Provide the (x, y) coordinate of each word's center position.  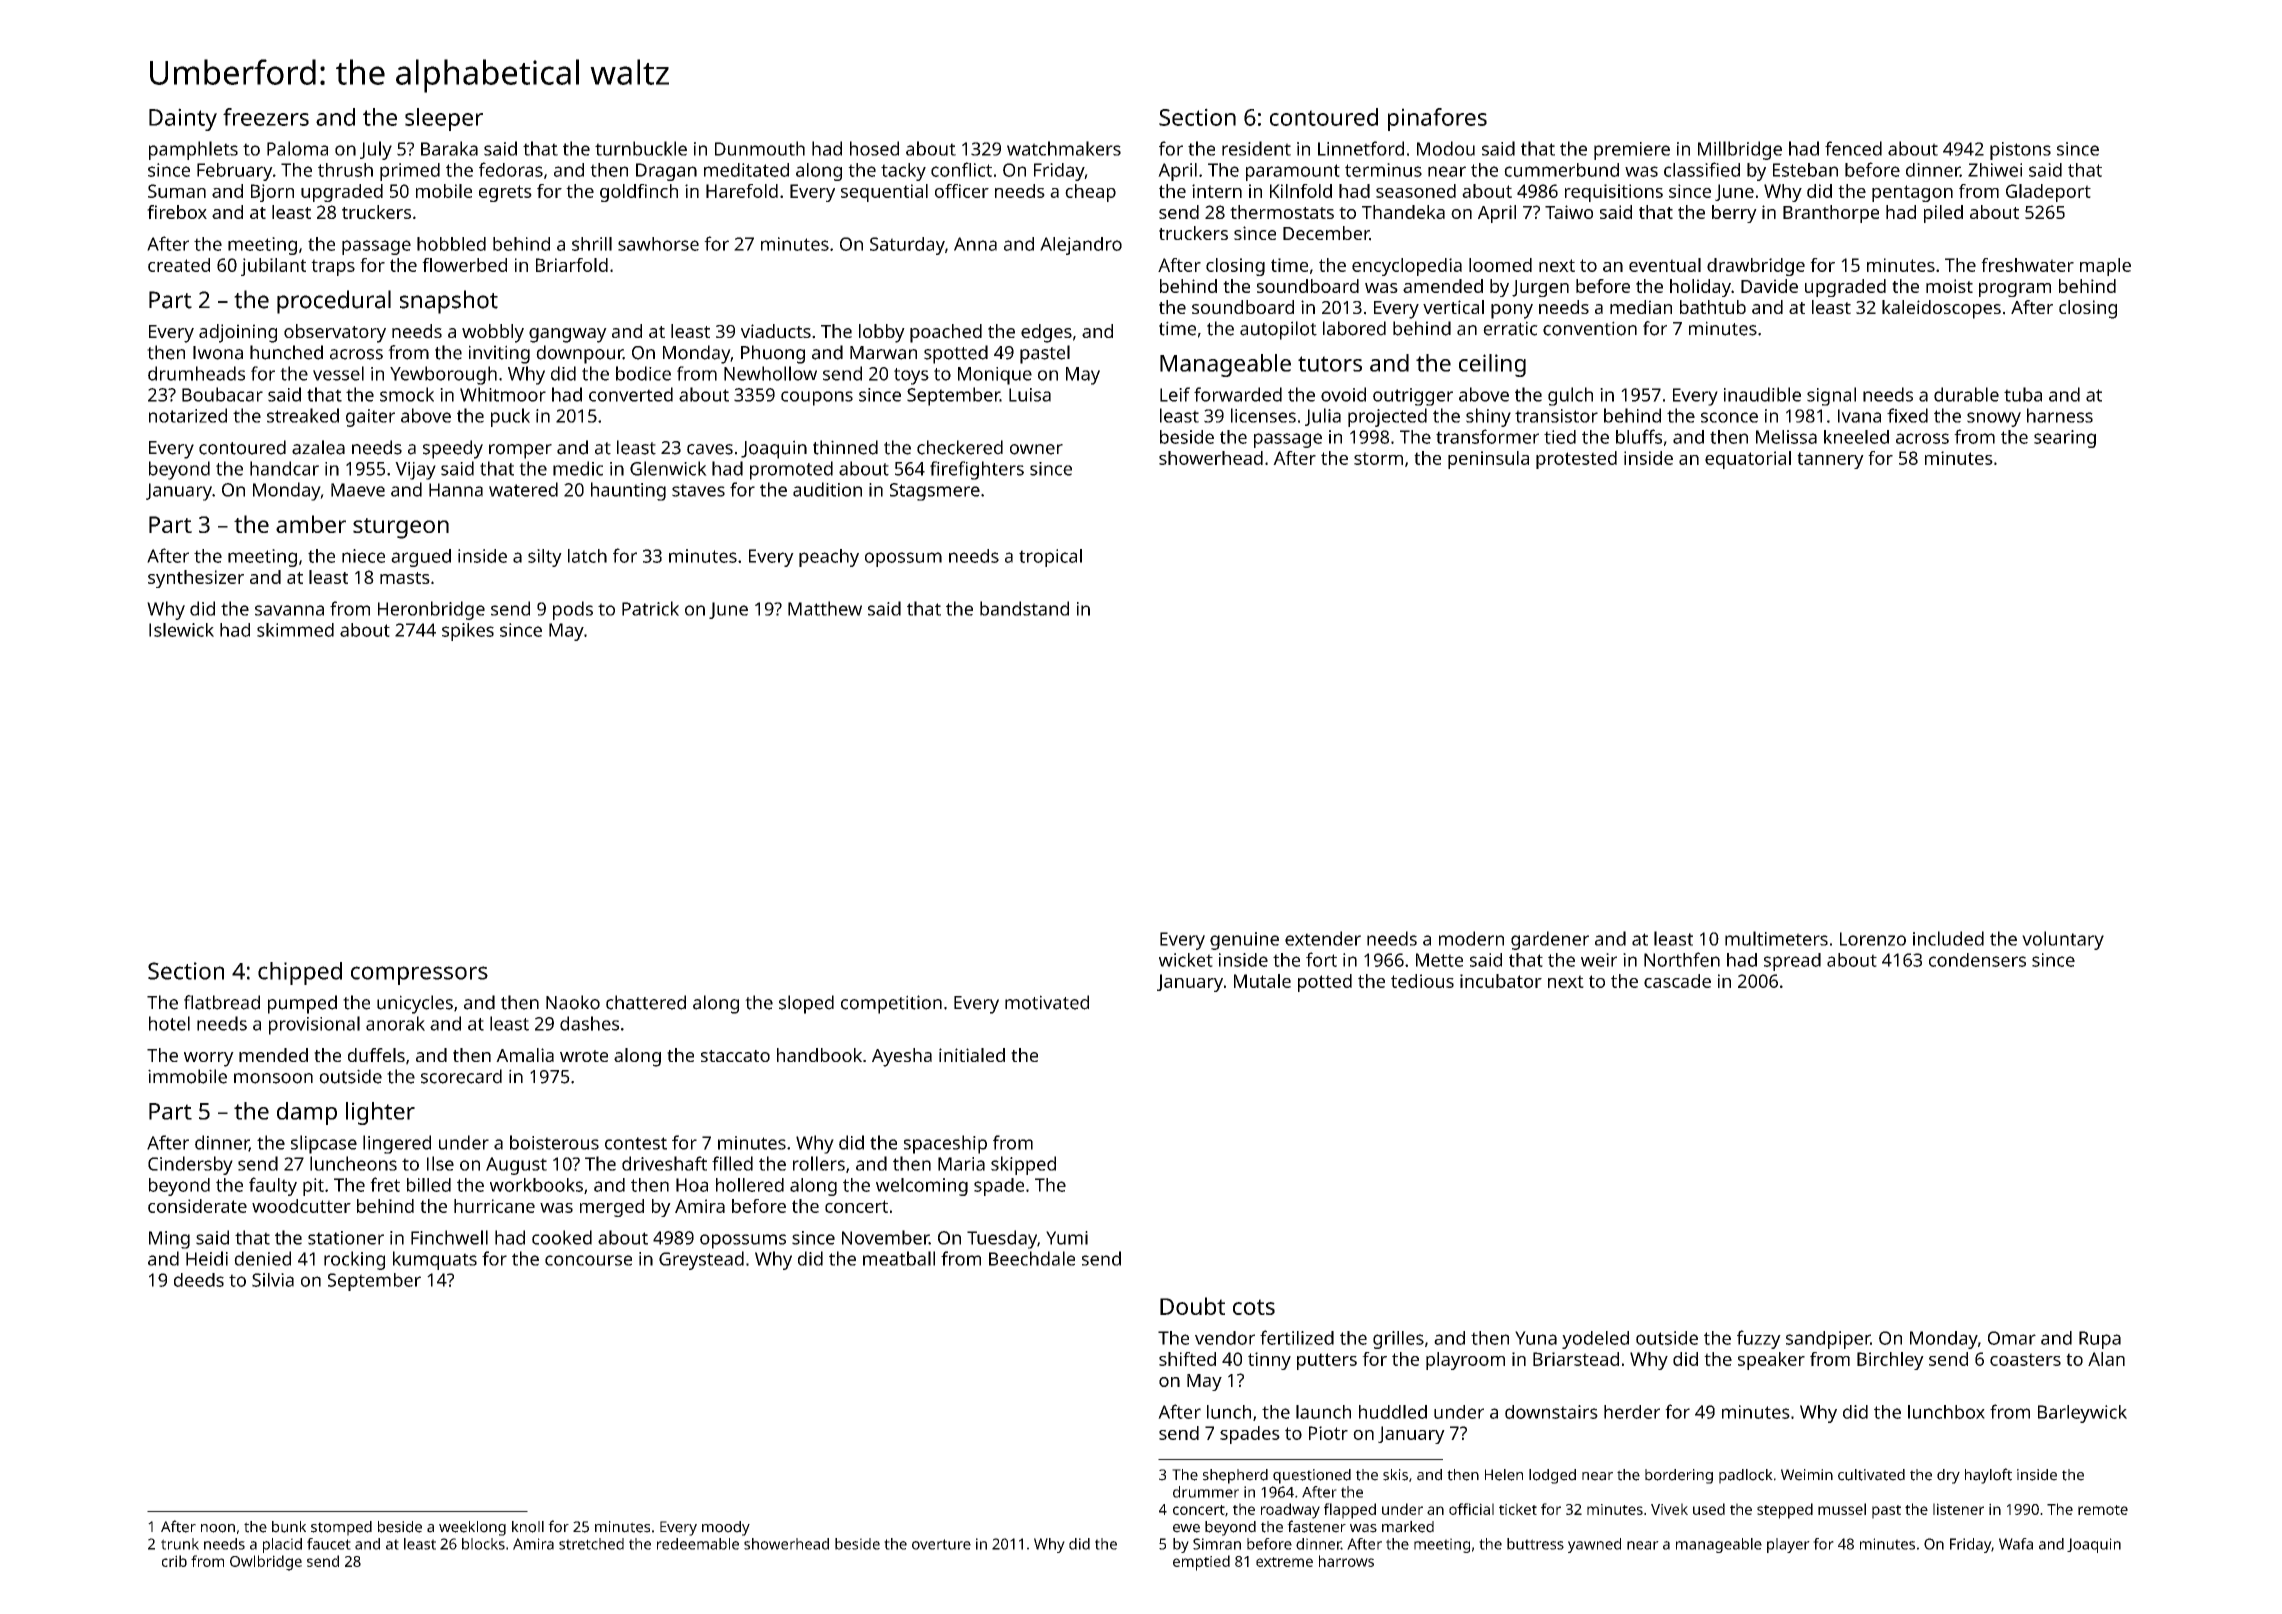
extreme (1284, 1562)
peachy (829, 558)
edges (1046, 333)
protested (1576, 460)
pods (573, 610)
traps (333, 267)
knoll (528, 1527)
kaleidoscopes (1941, 309)
